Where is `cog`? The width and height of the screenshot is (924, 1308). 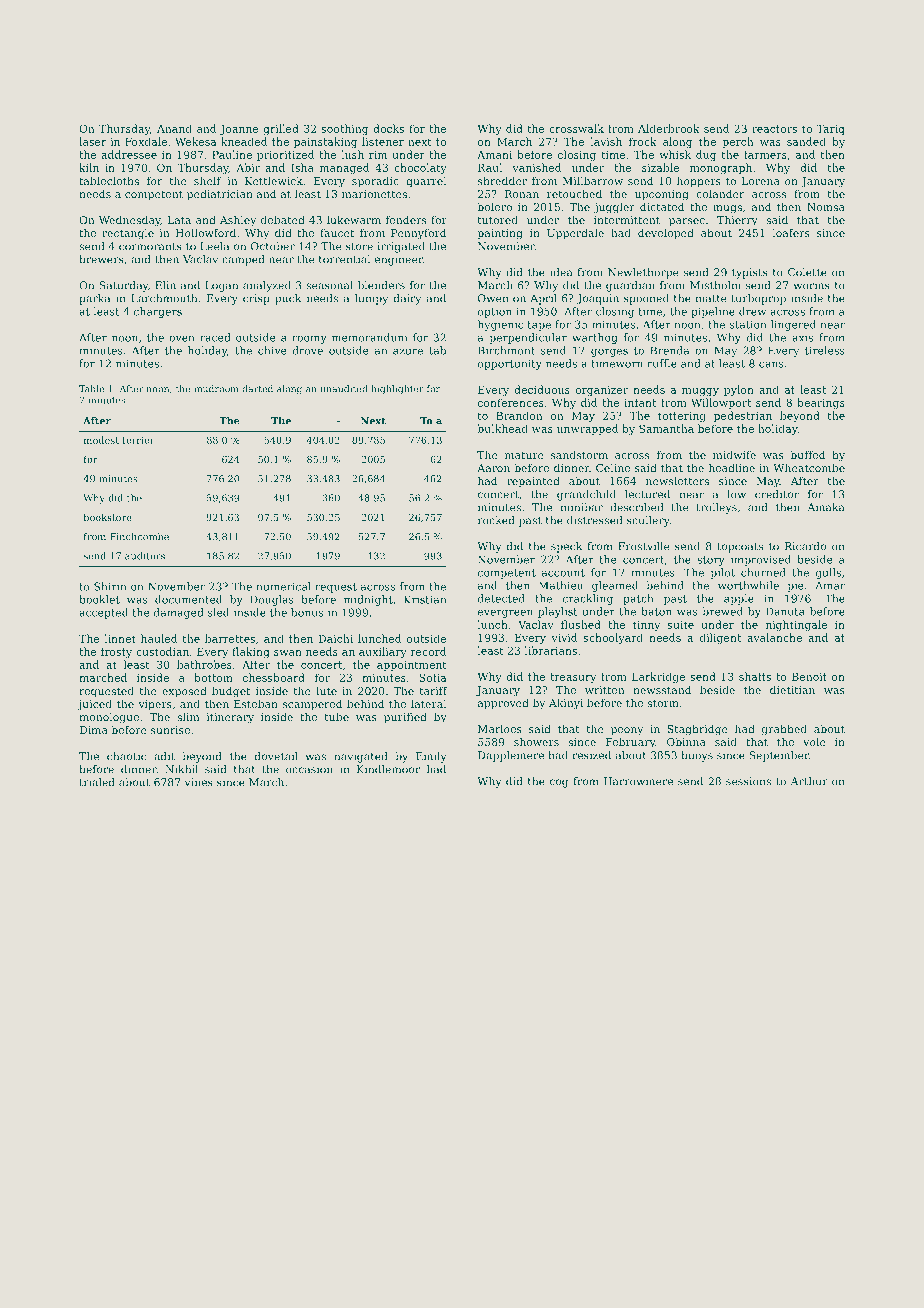 cog is located at coordinates (559, 783).
